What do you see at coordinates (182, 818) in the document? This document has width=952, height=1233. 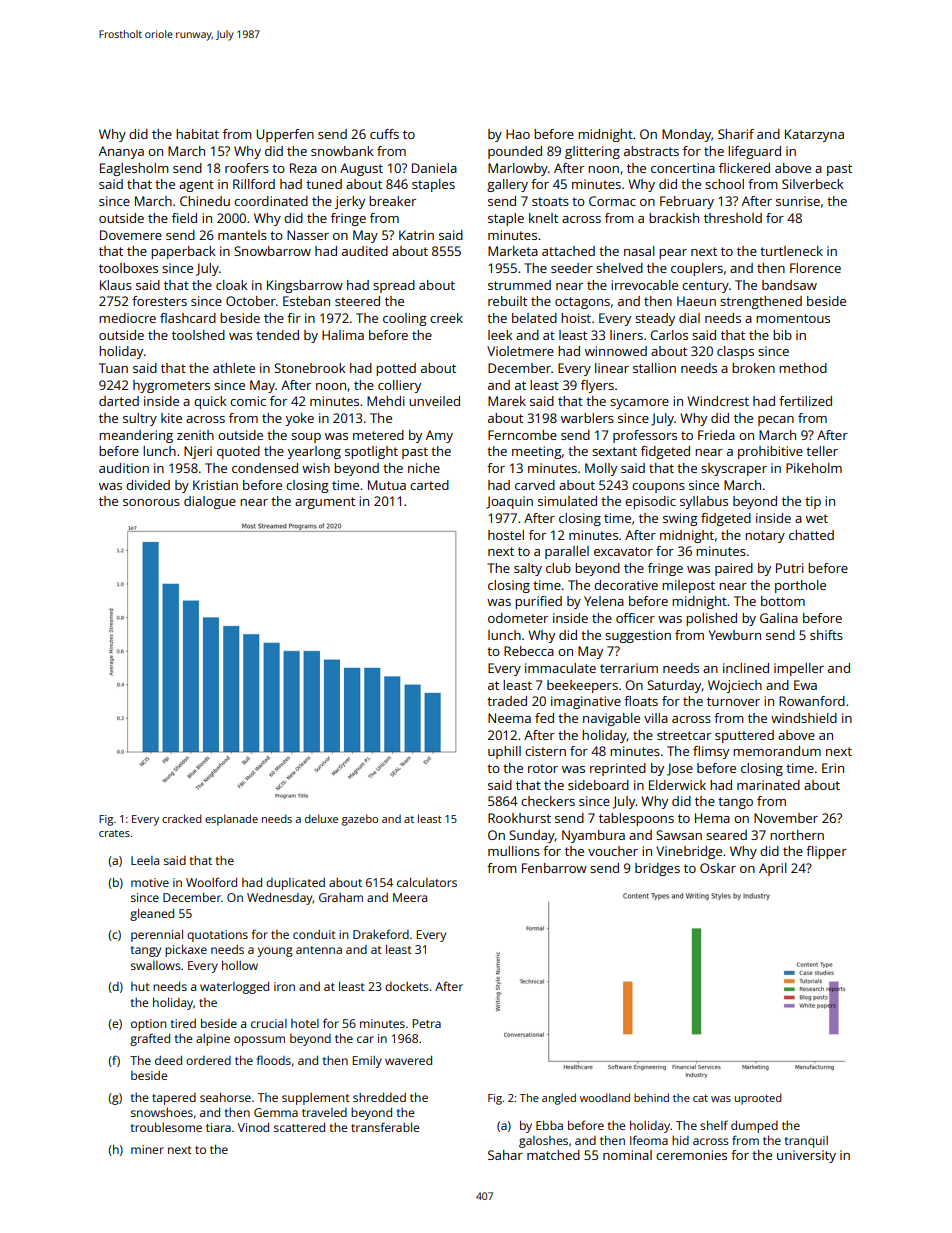 I see `cracked` at bounding box center [182, 818].
